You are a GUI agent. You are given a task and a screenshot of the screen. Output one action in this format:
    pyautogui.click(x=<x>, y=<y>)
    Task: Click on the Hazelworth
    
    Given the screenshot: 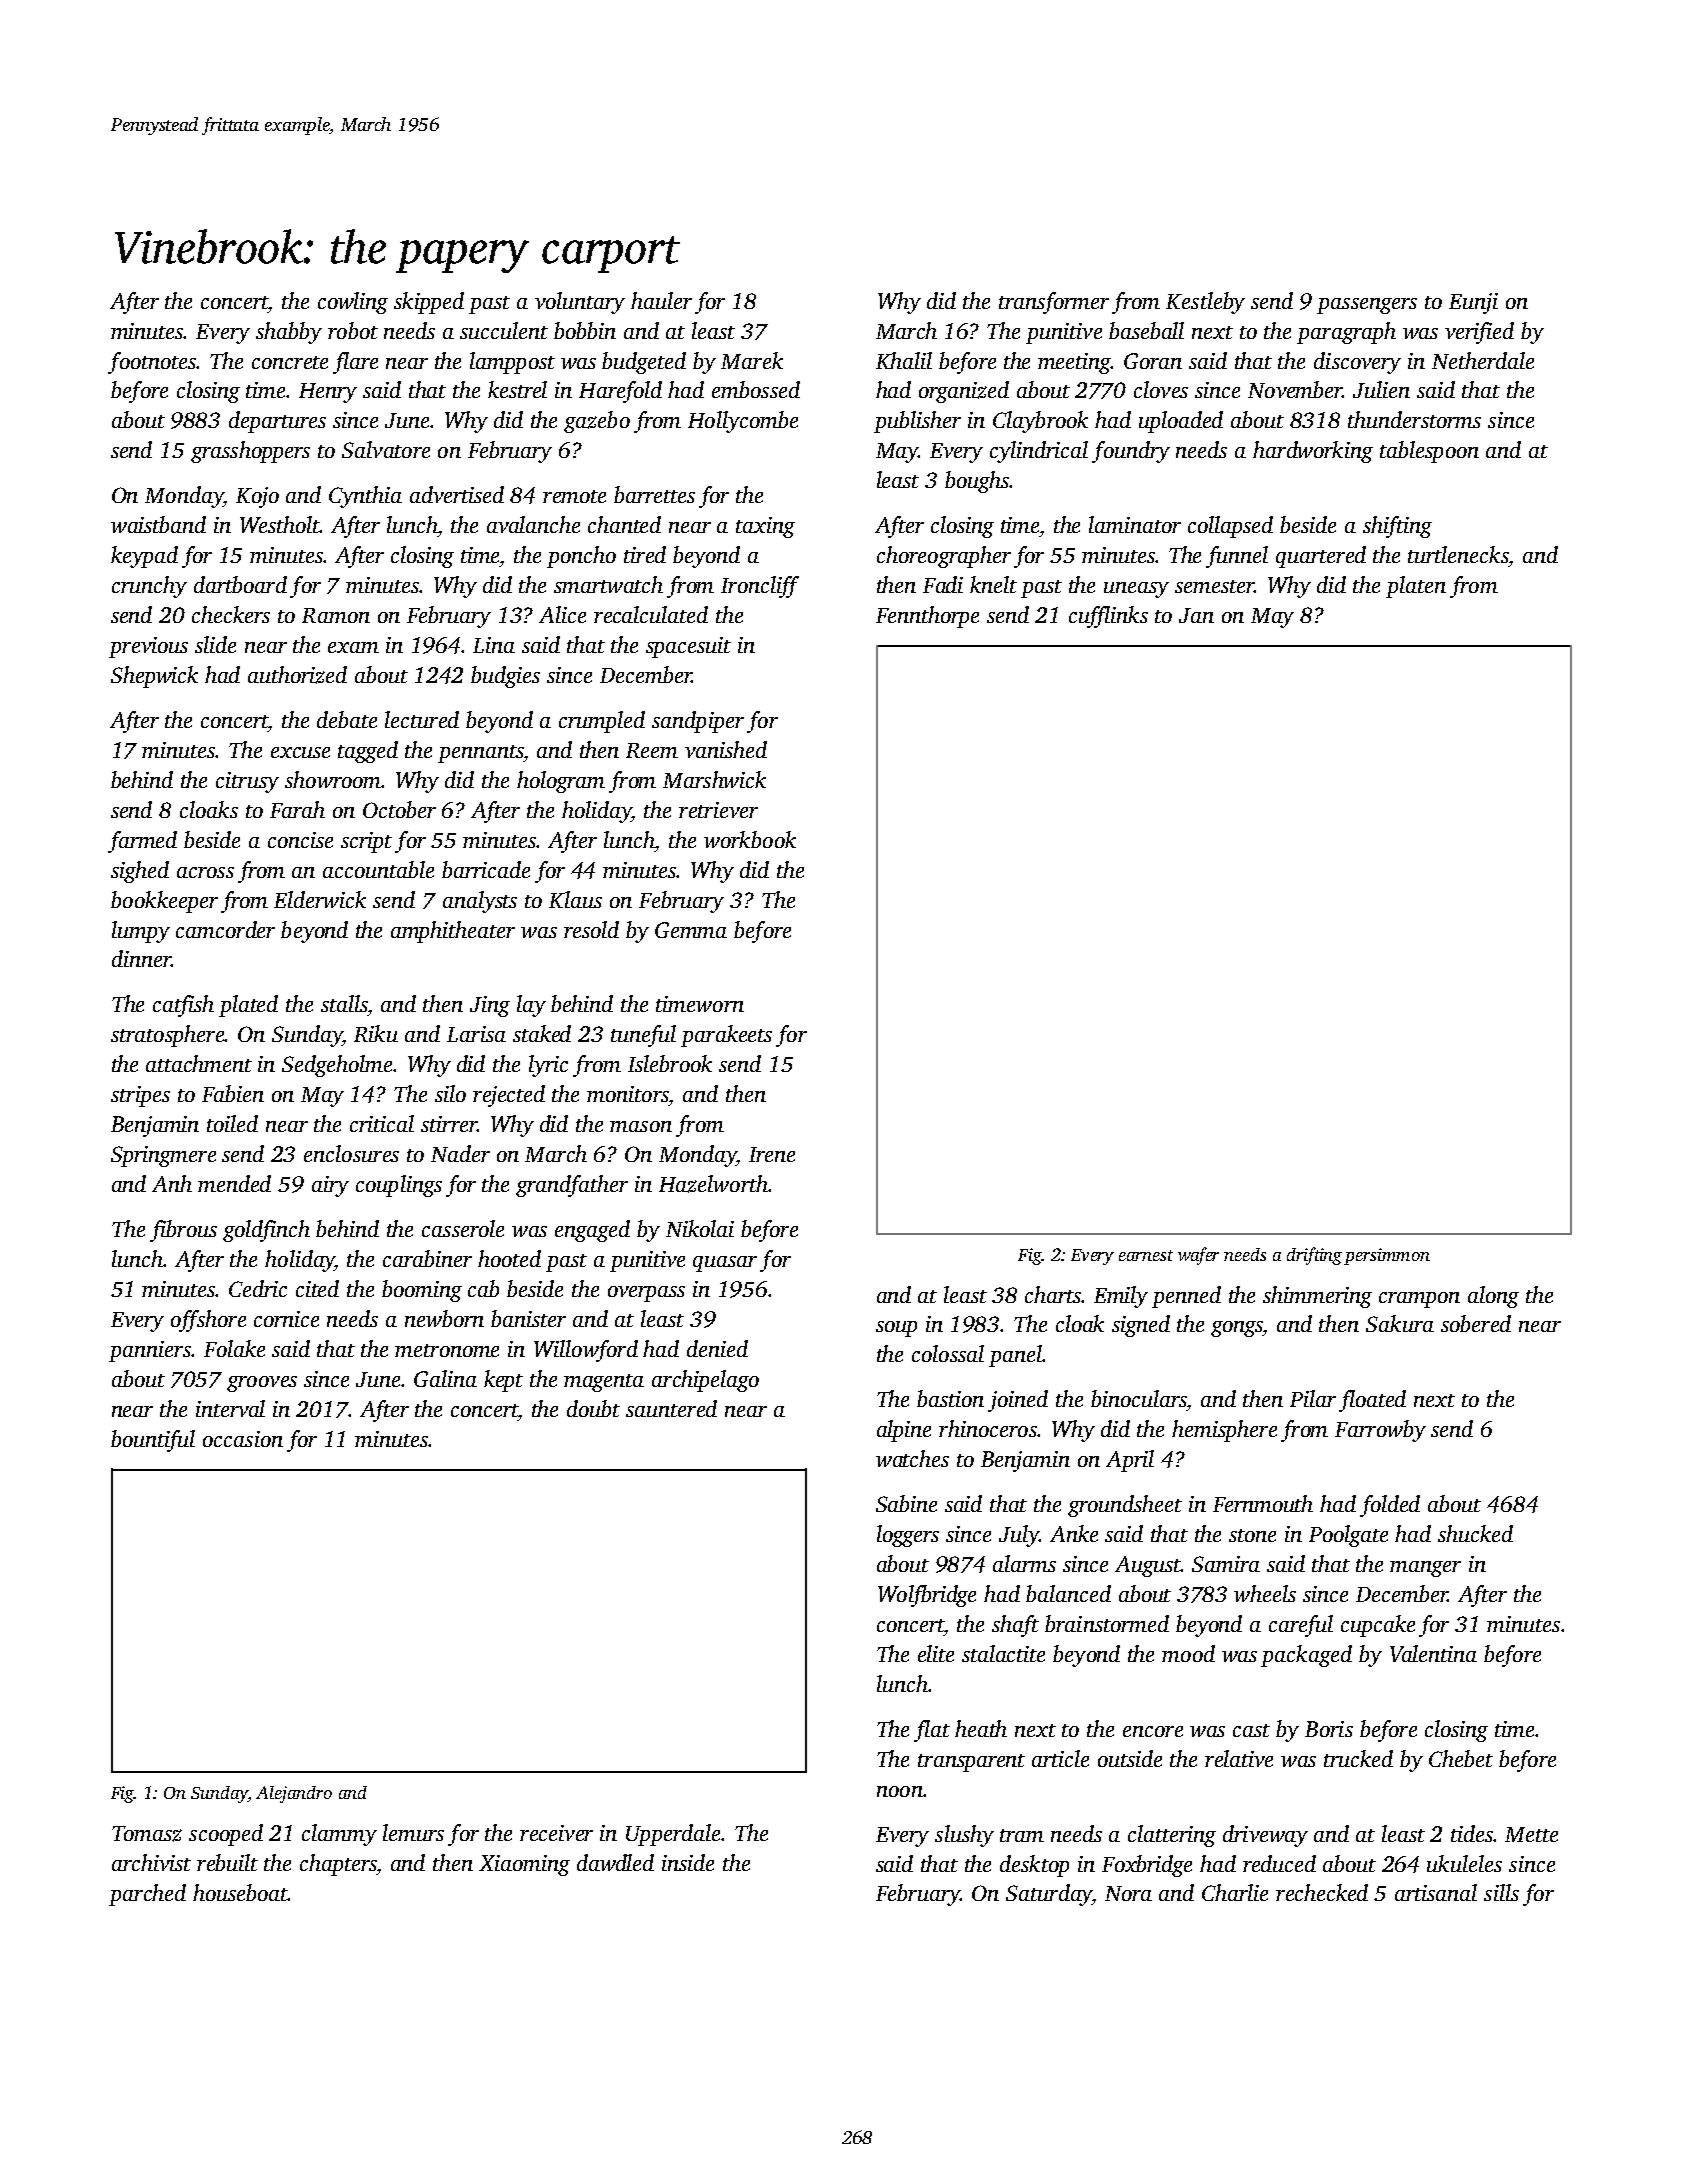 What is the action you would take?
    pyautogui.click(x=713, y=1184)
